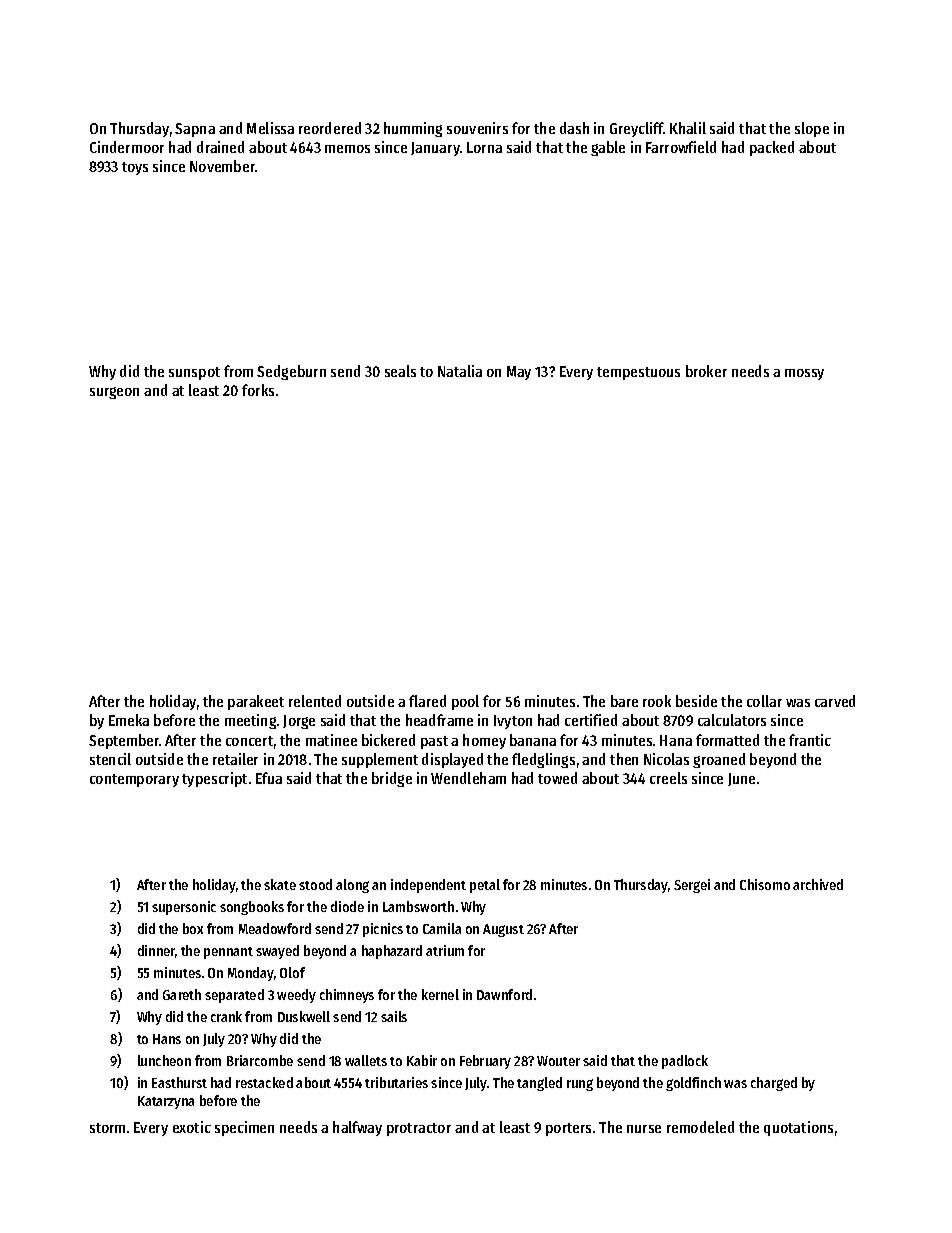  Describe the element at coordinates (696, 701) in the document. I see `beside` at that location.
